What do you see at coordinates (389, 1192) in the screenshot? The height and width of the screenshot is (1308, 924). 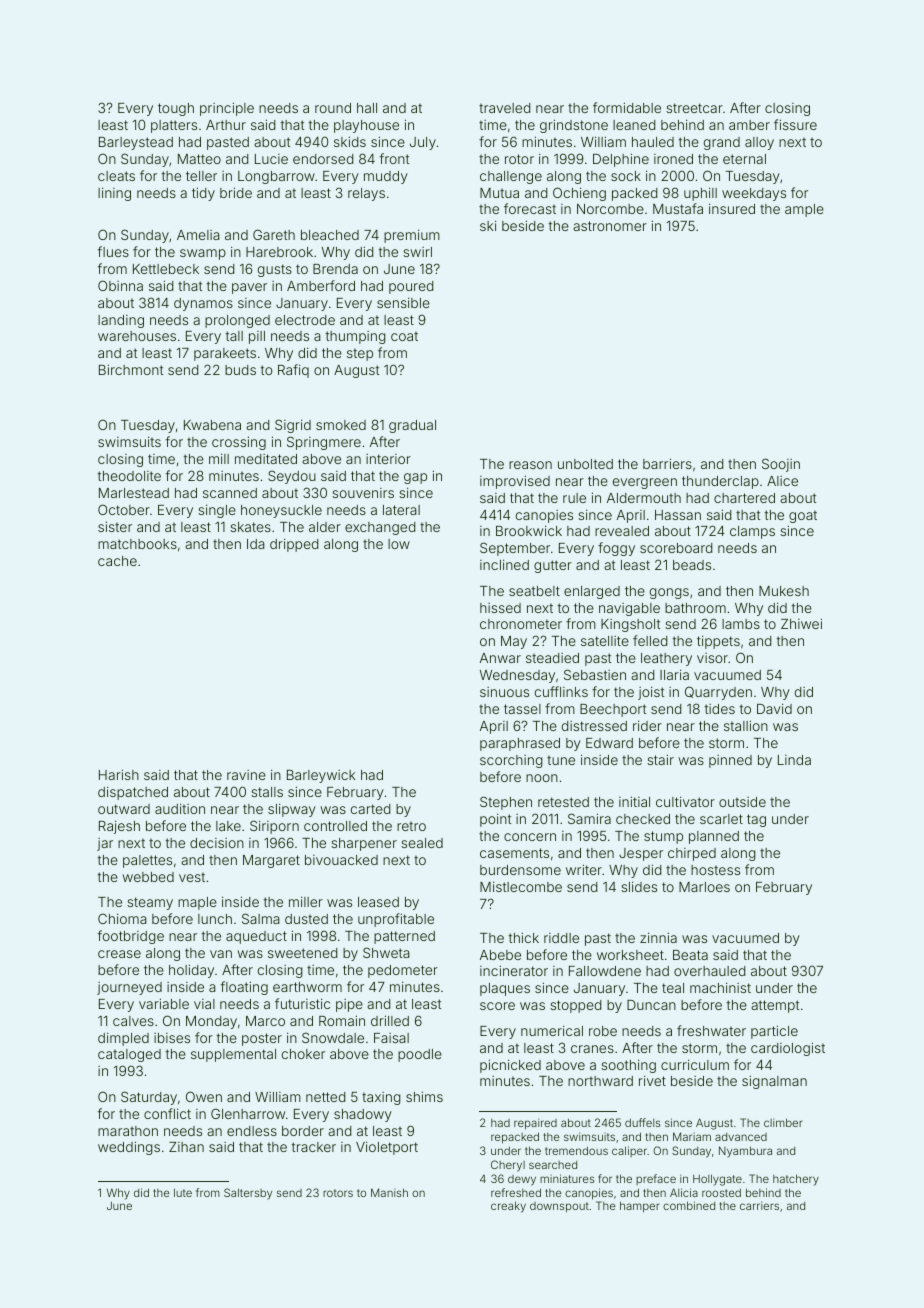 I see `Manish` at bounding box center [389, 1192].
